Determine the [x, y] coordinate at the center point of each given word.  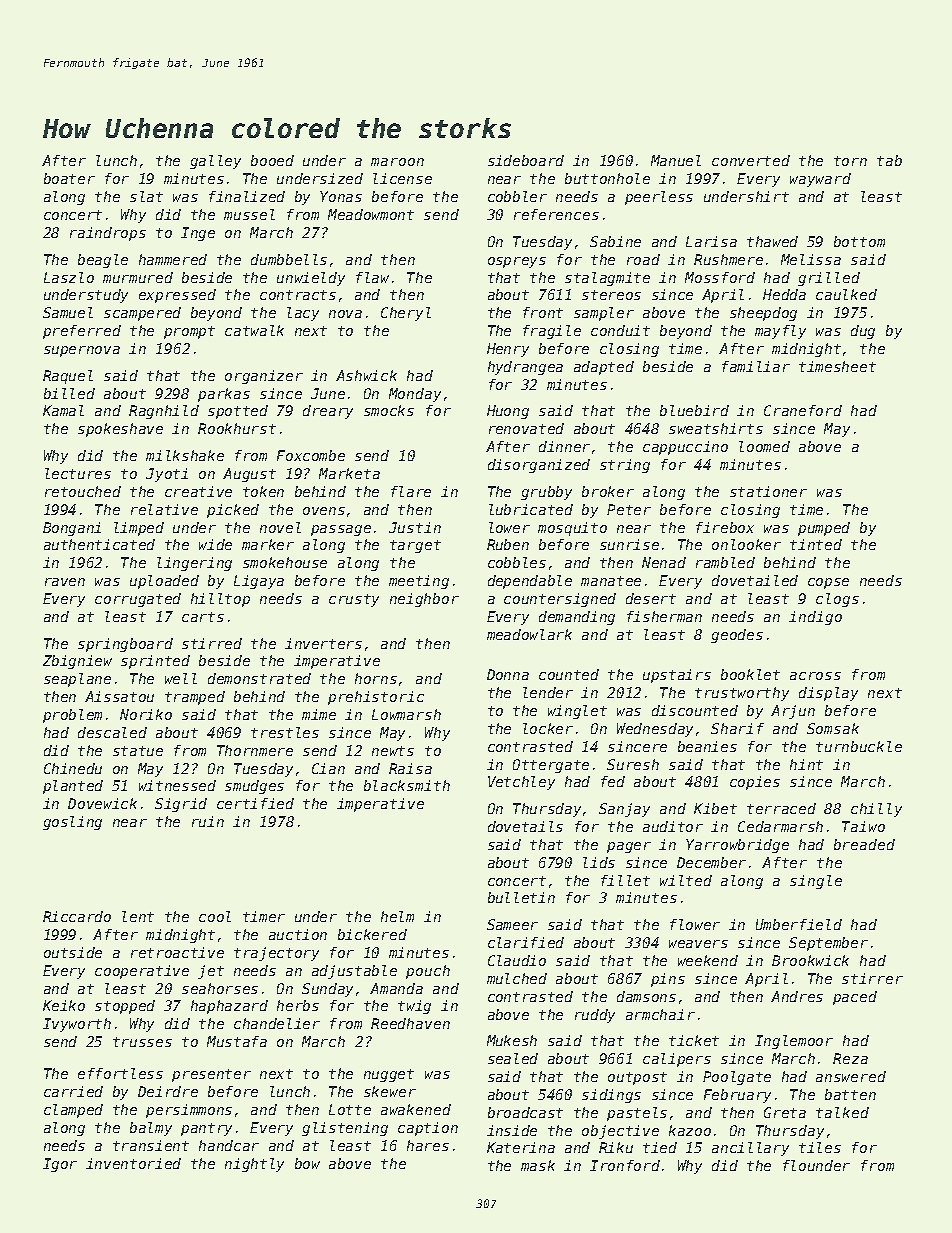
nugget [389, 1075]
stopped [125, 1007]
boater [69, 178]
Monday [415, 395]
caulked [846, 294]
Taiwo [863, 826]
